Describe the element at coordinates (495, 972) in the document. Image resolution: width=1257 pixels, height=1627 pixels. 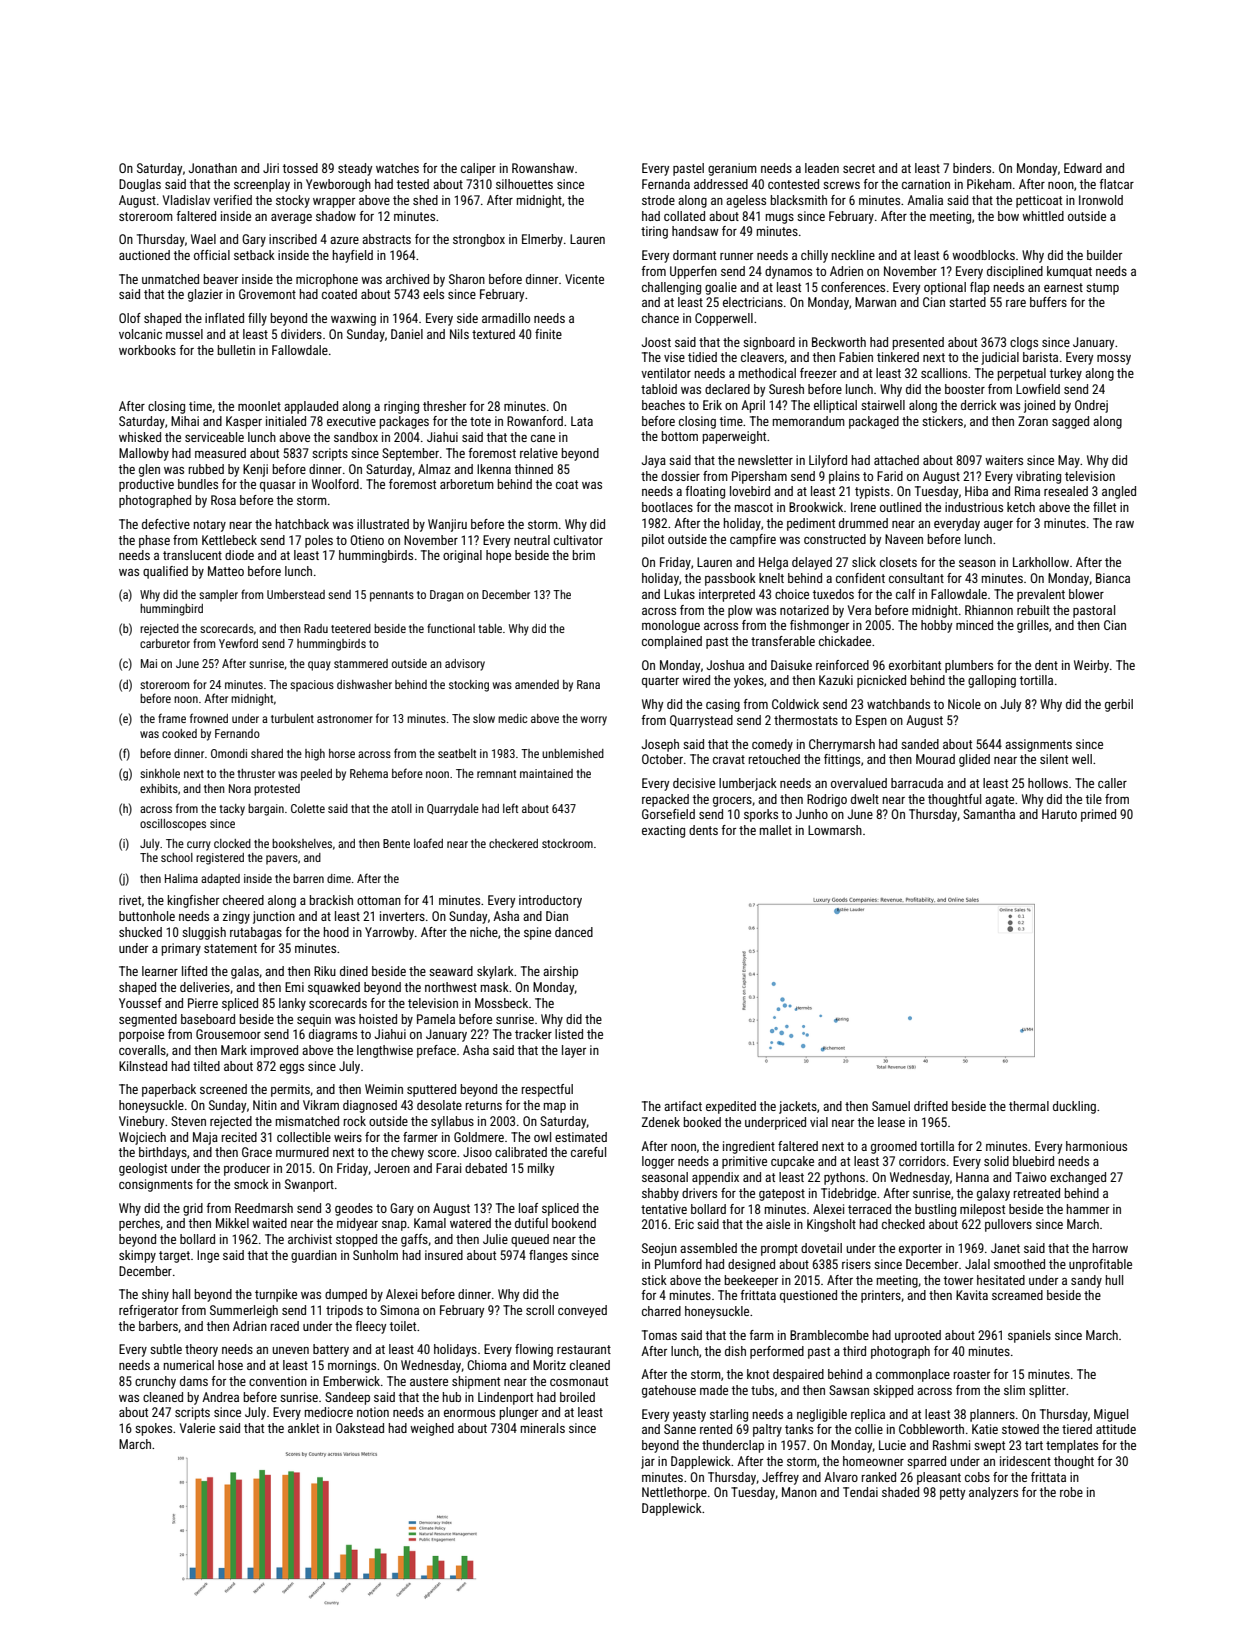
I see `skylark` at that location.
